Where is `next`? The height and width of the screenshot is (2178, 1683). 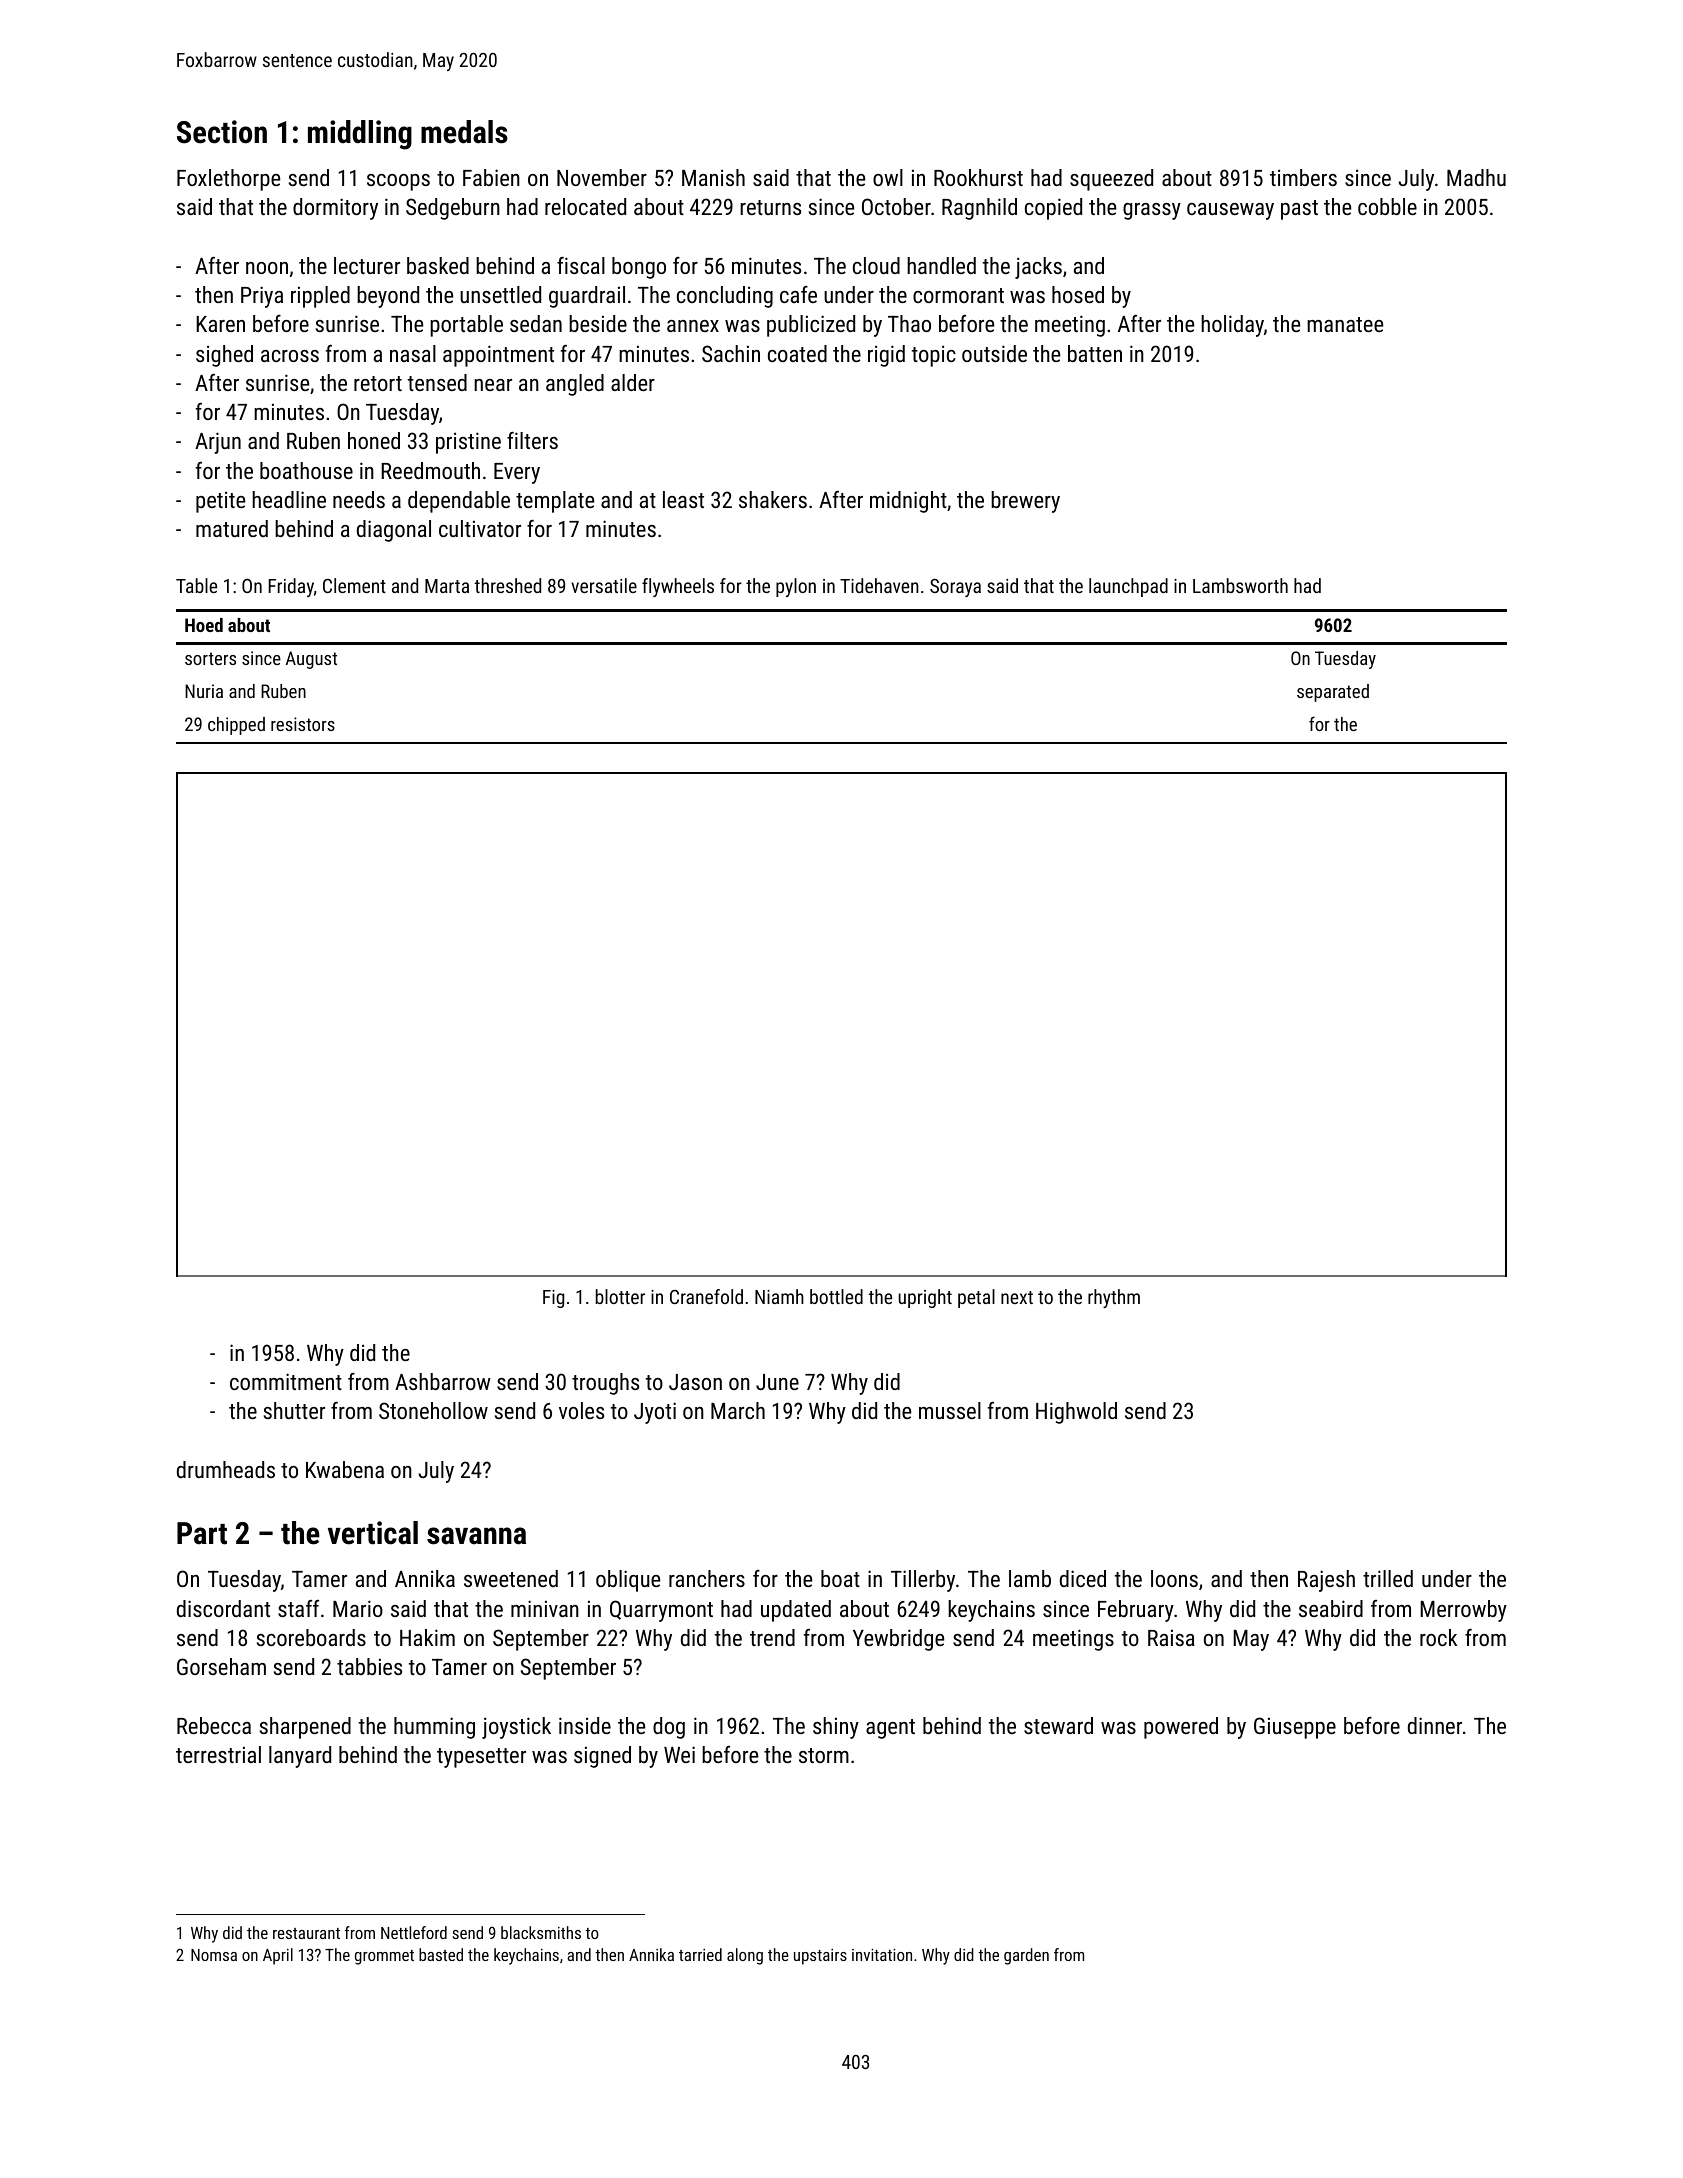
next is located at coordinates (1017, 1297).
